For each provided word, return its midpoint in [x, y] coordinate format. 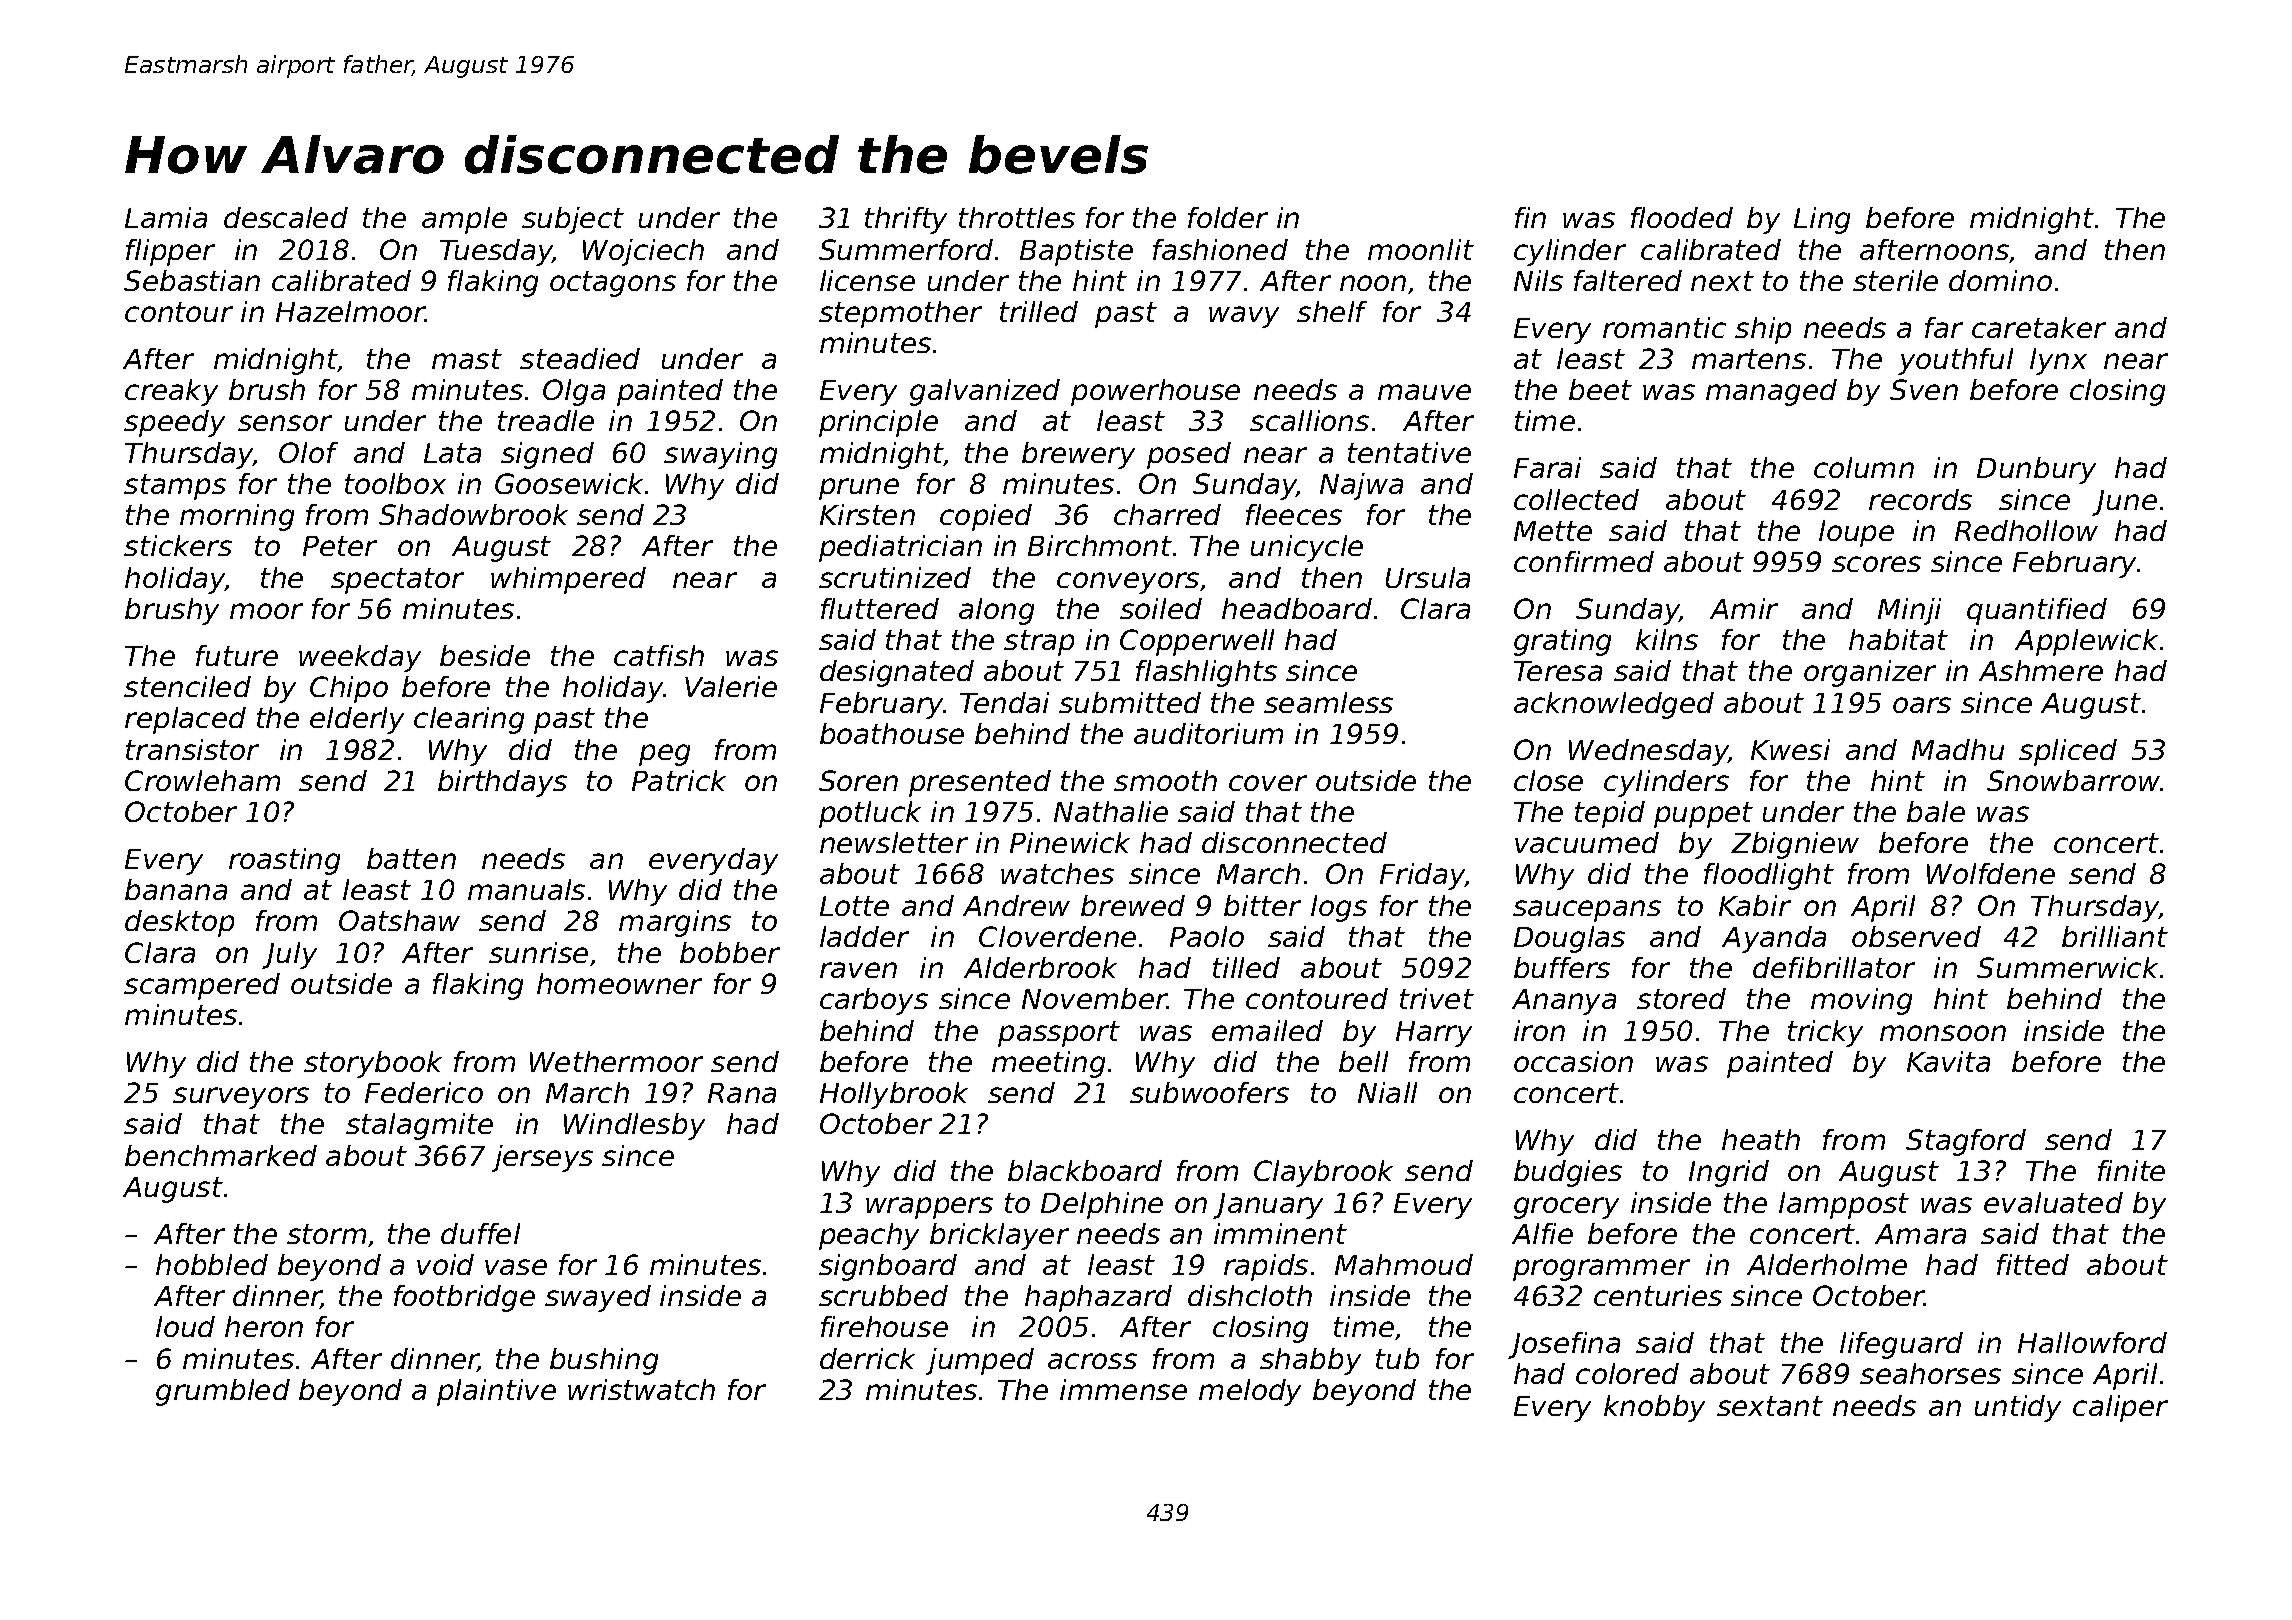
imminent [1280, 1233]
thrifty [906, 220]
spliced [2068, 752]
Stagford [1966, 1142]
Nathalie [1111, 811]
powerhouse [1155, 392]
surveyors [241, 1098]
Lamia [166, 217]
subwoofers [1209, 1092]
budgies [1568, 1173]
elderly [357, 720]
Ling [1822, 220]
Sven [1924, 389]
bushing [604, 1361]
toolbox [395, 483]
